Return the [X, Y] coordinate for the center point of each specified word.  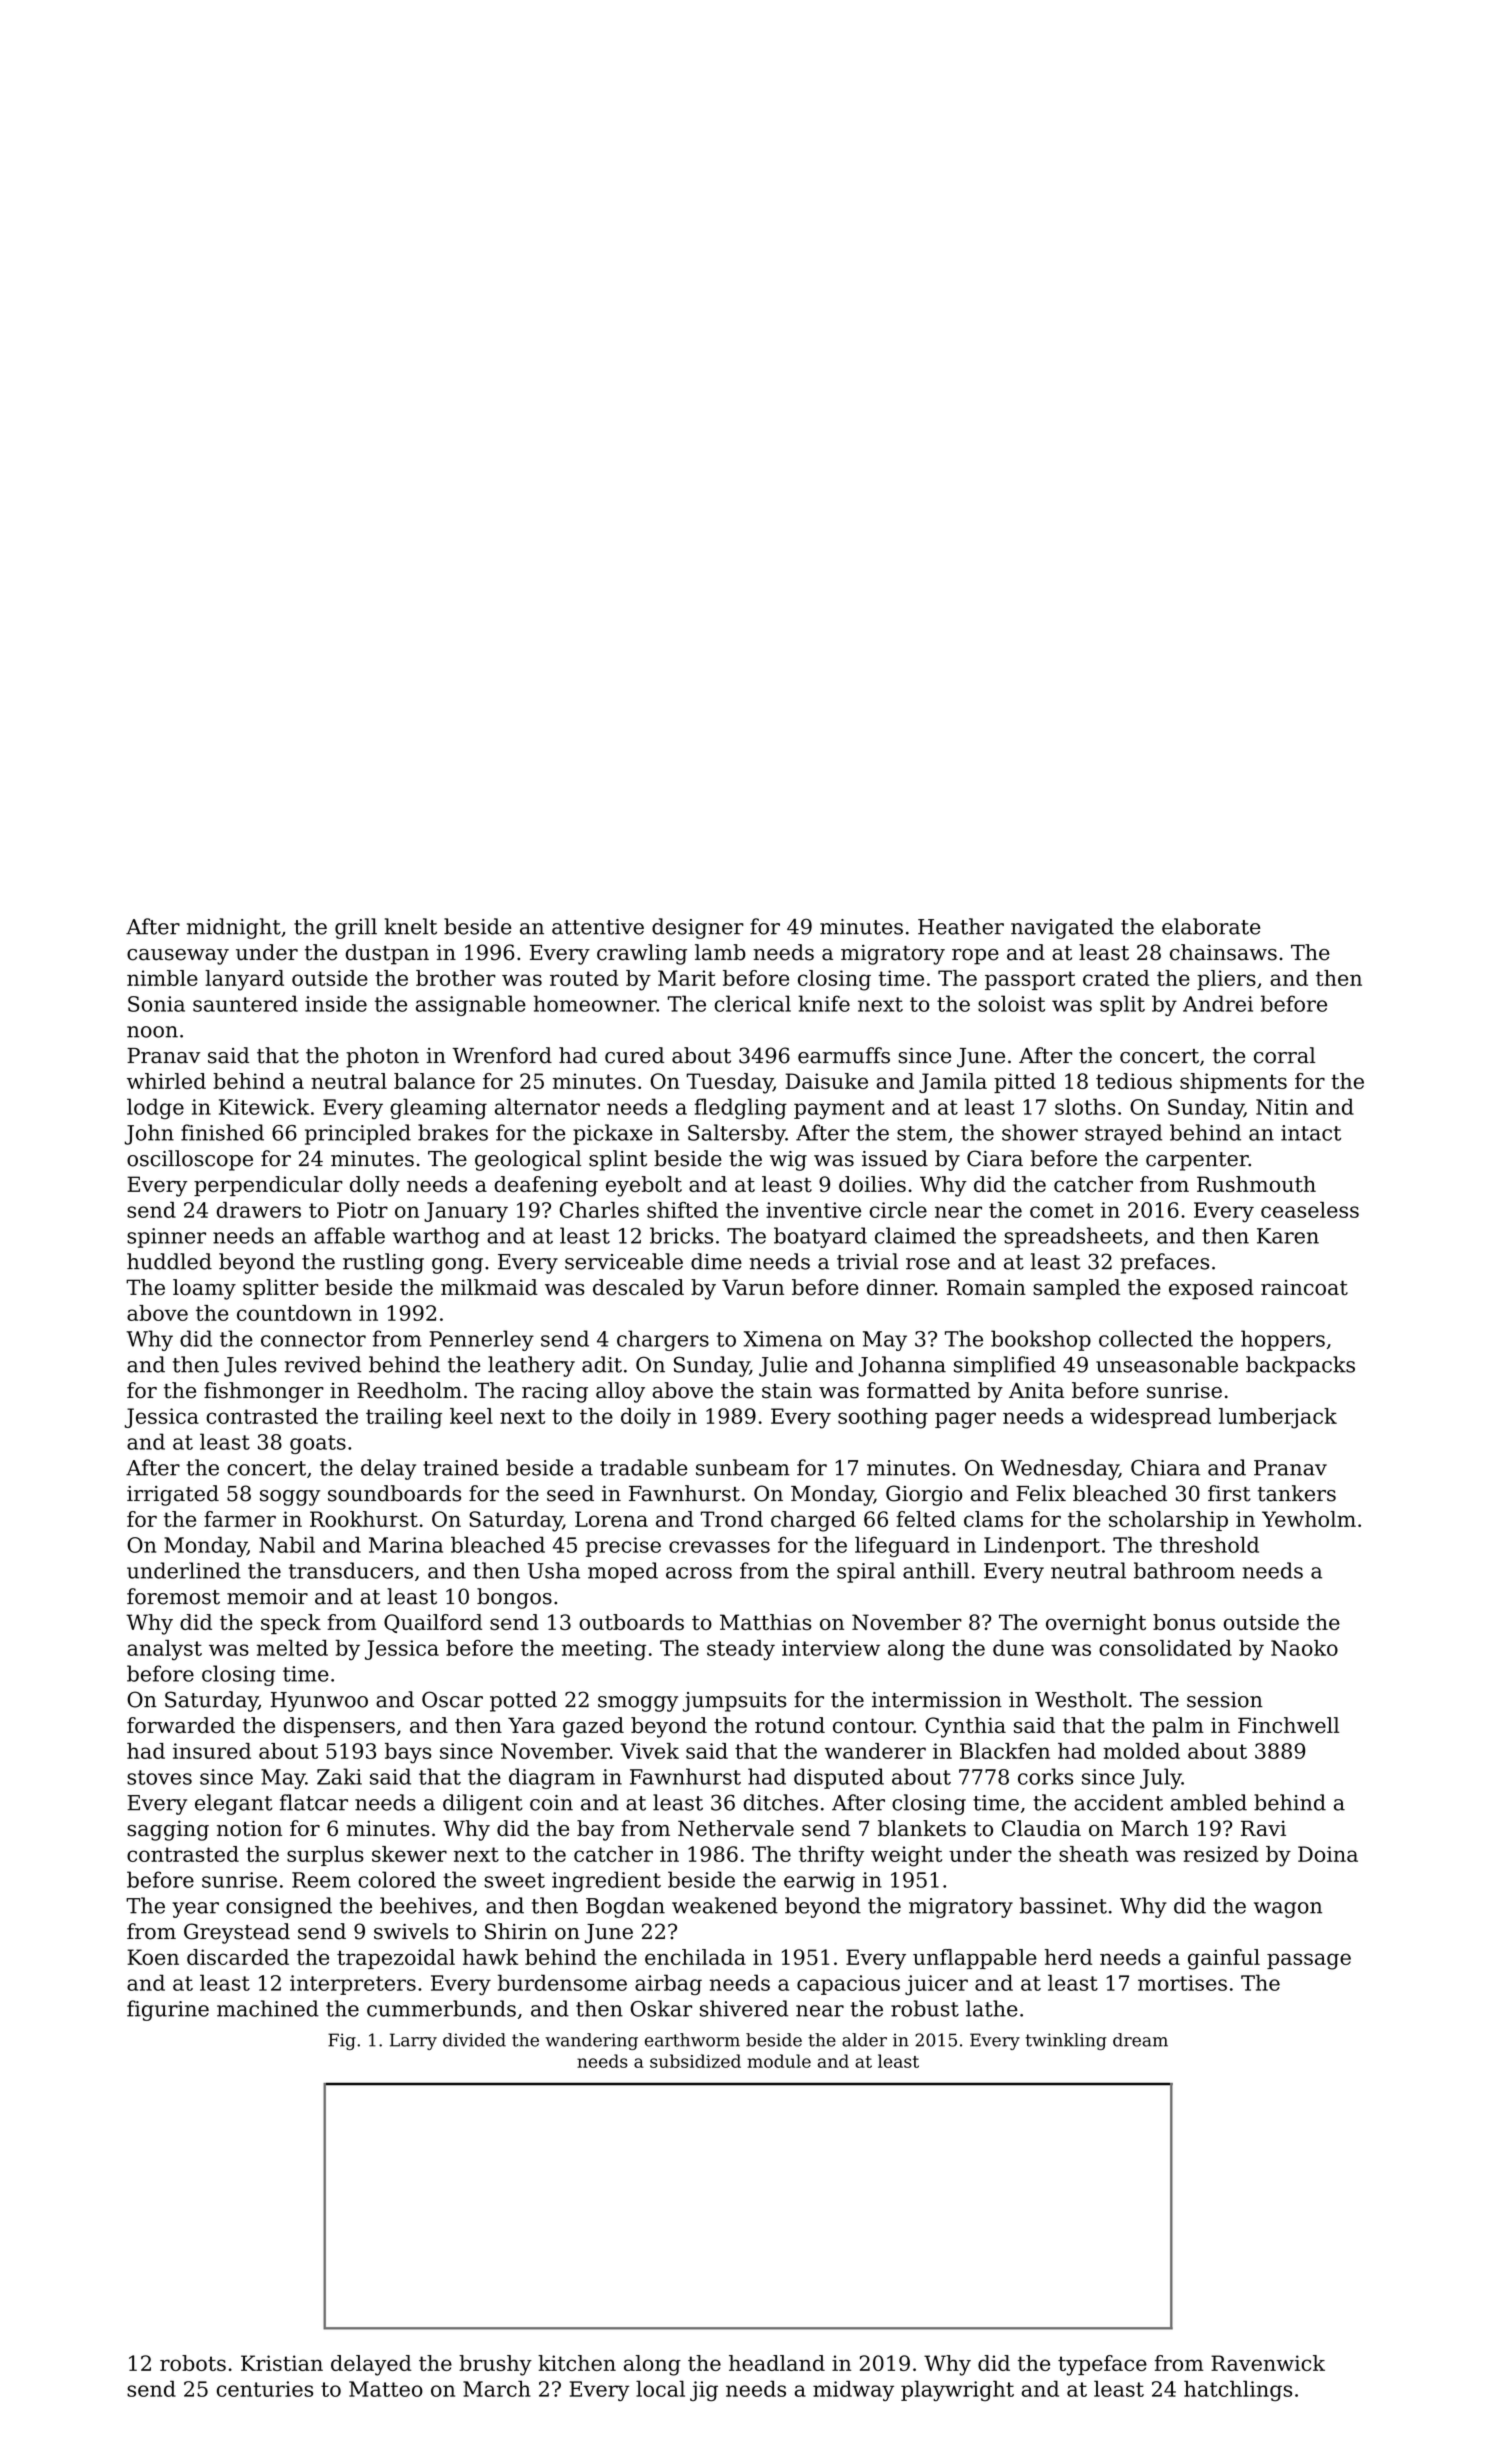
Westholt [1081, 1699]
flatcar [314, 1802]
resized [1220, 1854]
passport [1030, 980]
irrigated [173, 1495]
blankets [922, 1828]
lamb [720, 952]
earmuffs [844, 1055]
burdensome [562, 1982]
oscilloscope [190, 1160]
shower [1040, 1132]
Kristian [282, 2363]
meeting [604, 1650]
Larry [413, 2041]
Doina [1328, 1854]
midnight [234, 928]
